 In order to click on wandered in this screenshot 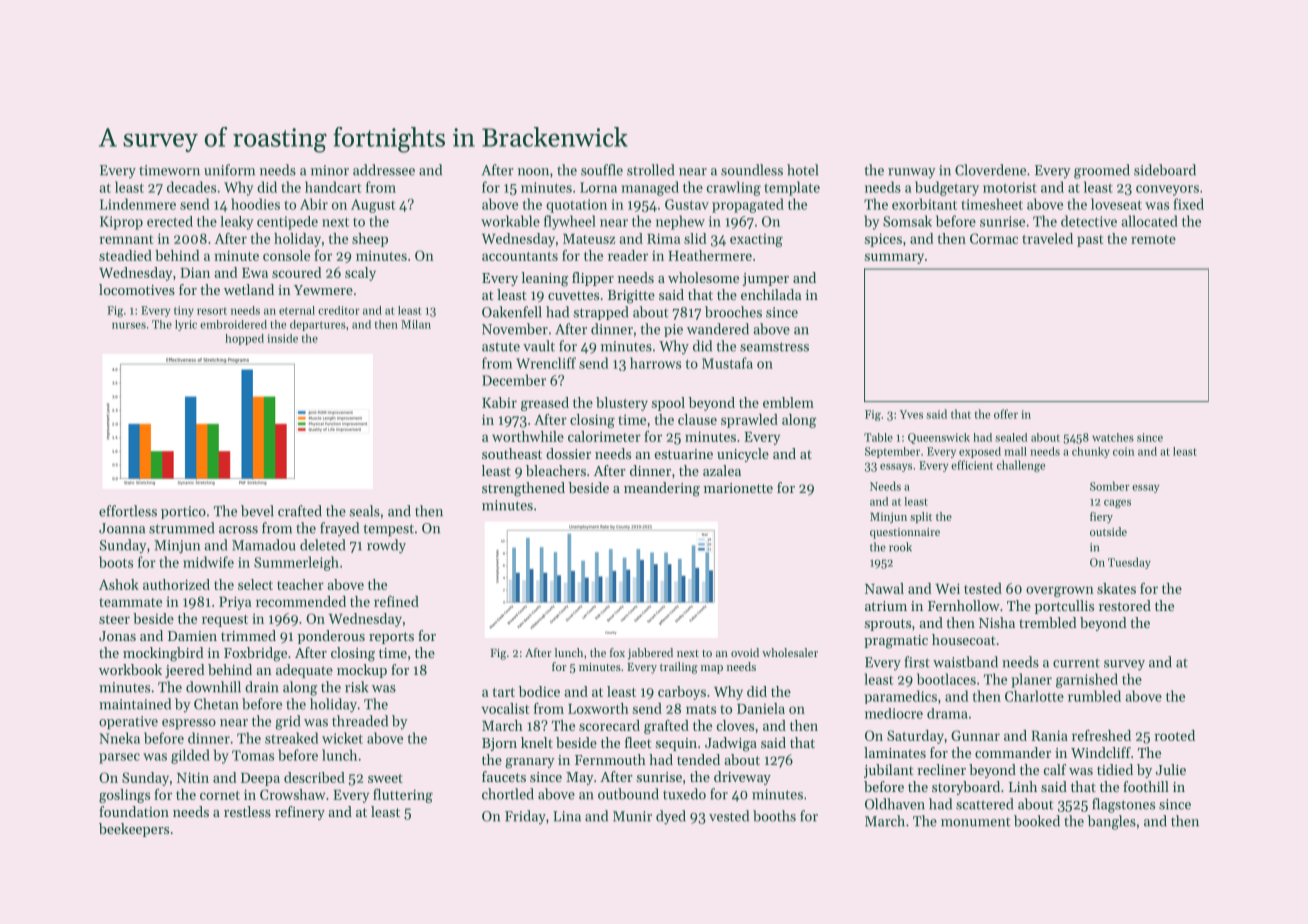, I will do `click(718, 329)`.
